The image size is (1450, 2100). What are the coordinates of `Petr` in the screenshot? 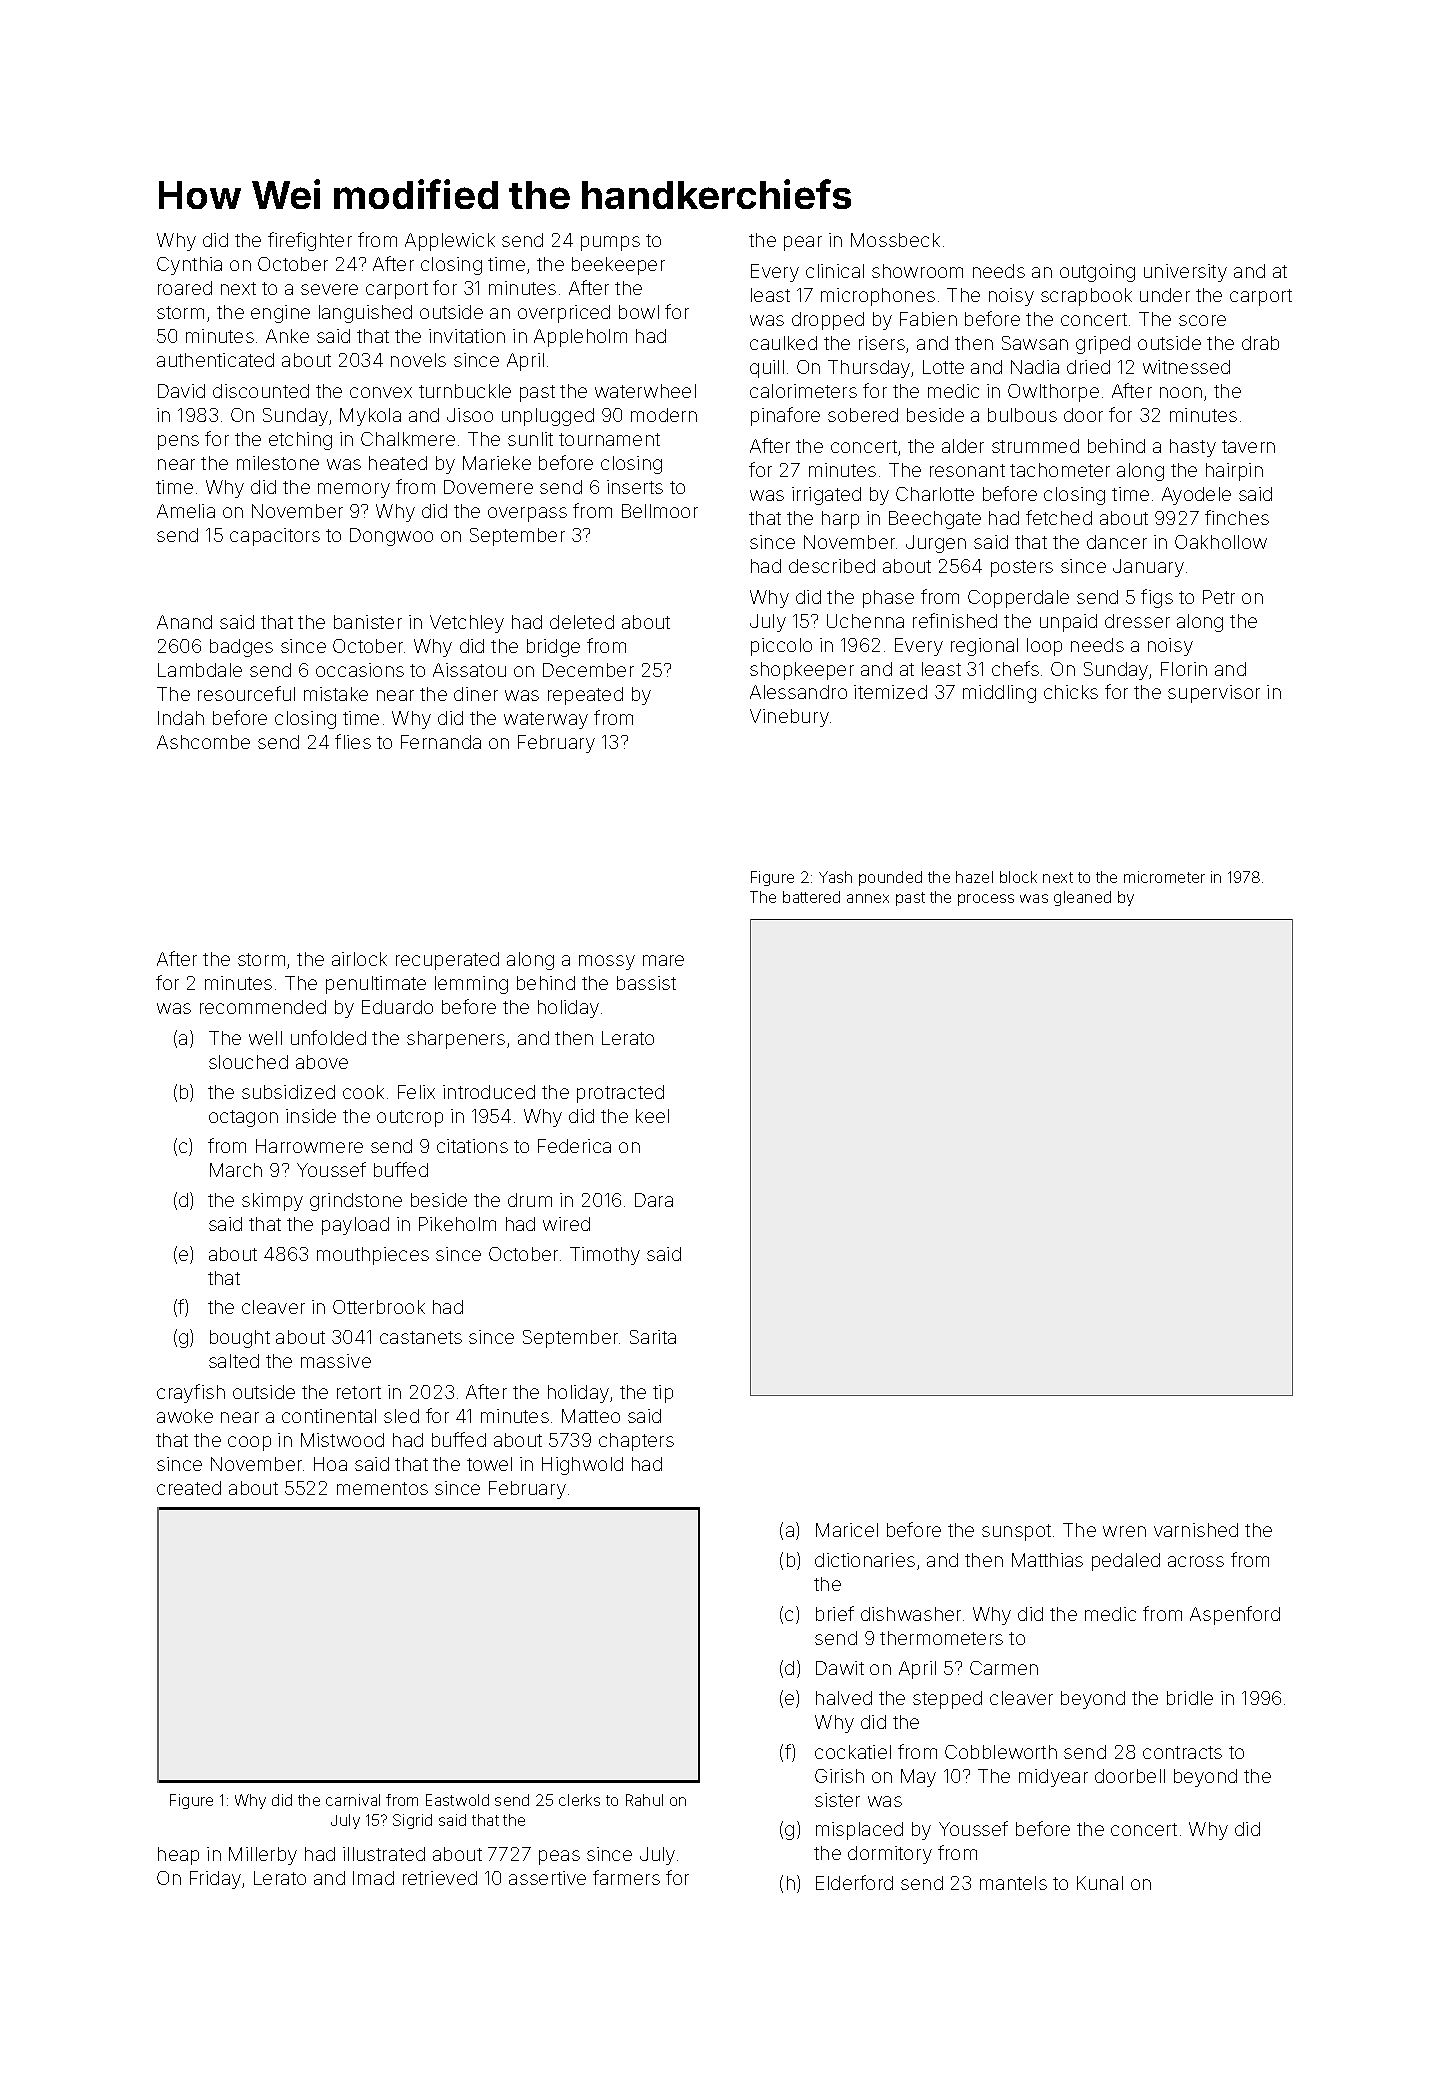 It's located at (1219, 597).
